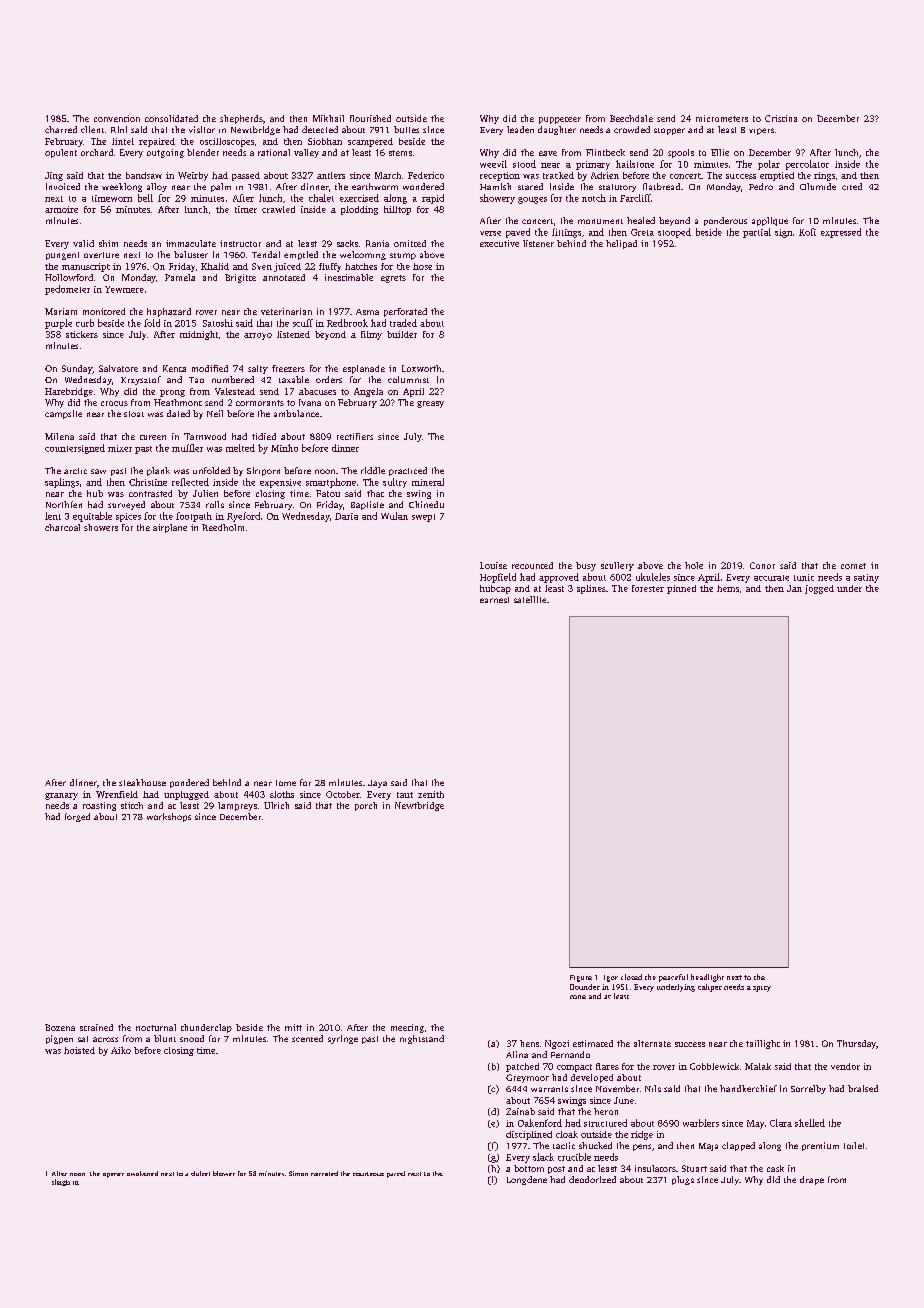  I want to click on hoisted, so click(79, 1050).
